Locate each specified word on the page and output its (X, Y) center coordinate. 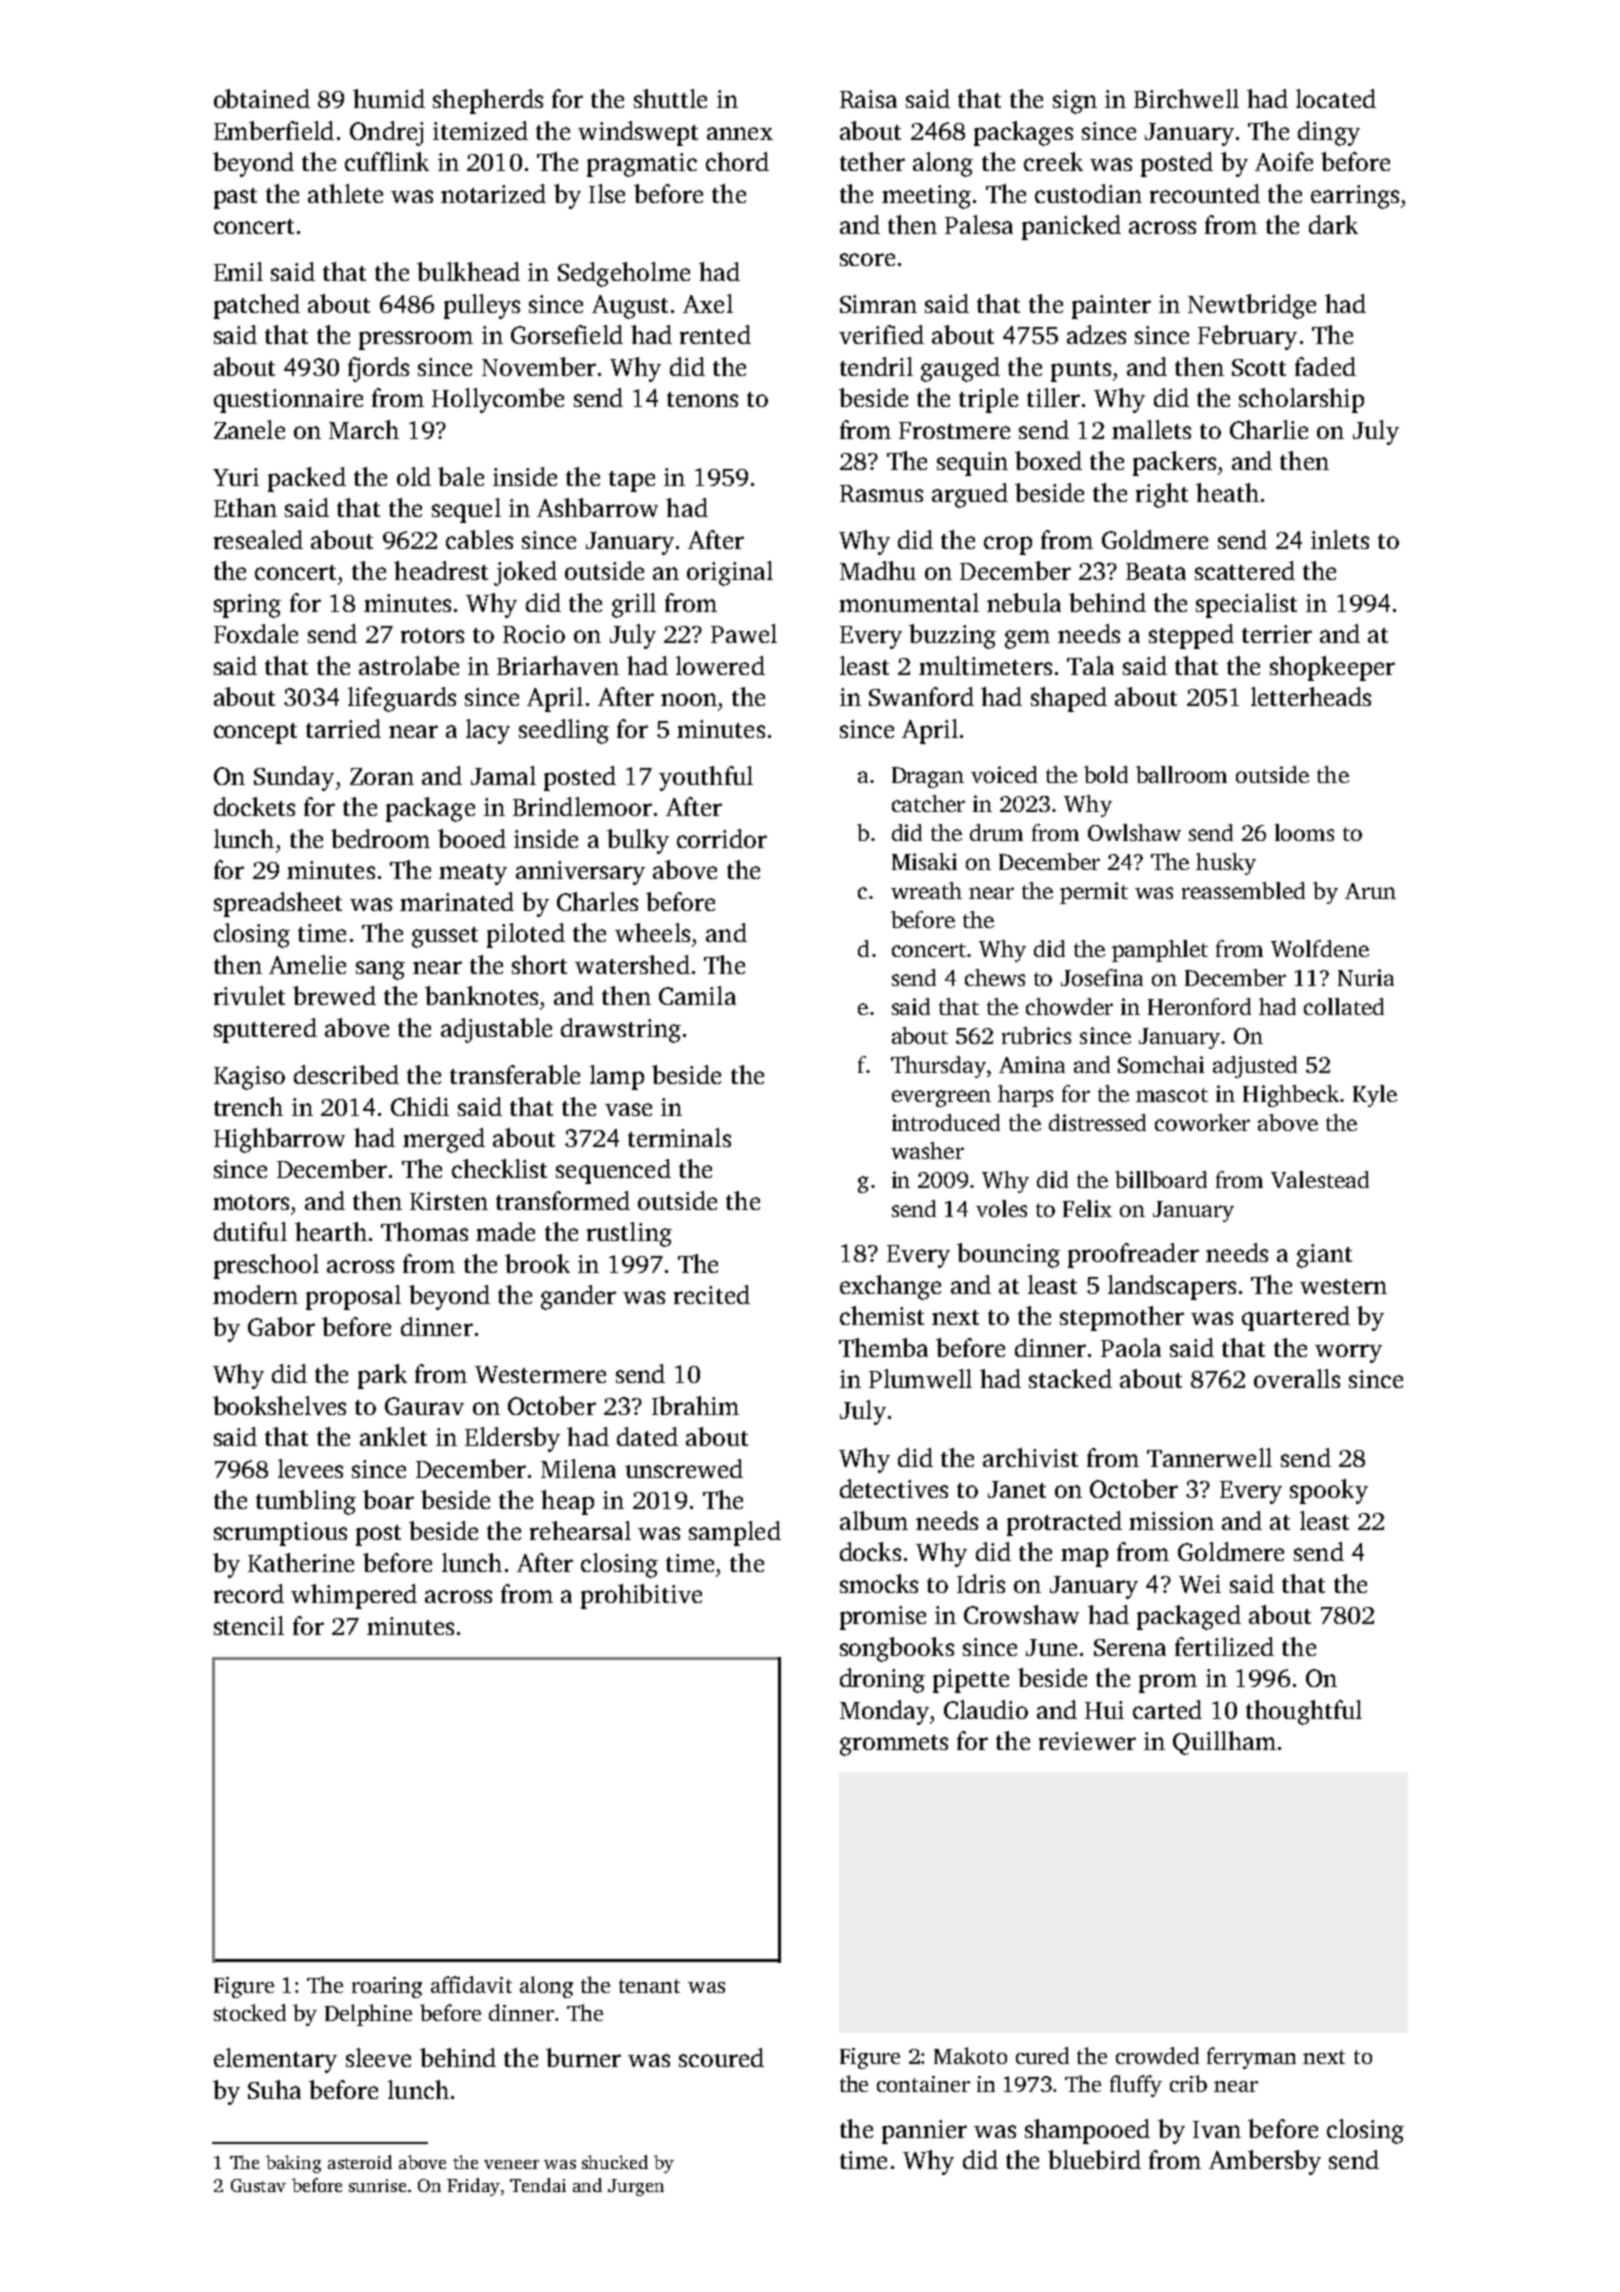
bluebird (1094, 2159)
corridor (722, 838)
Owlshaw (1134, 832)
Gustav (258, 2185)
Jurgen (636, 2187)
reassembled (1243, 890)
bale (461, 476)
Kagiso (249, 1078)
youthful (706, 778)
